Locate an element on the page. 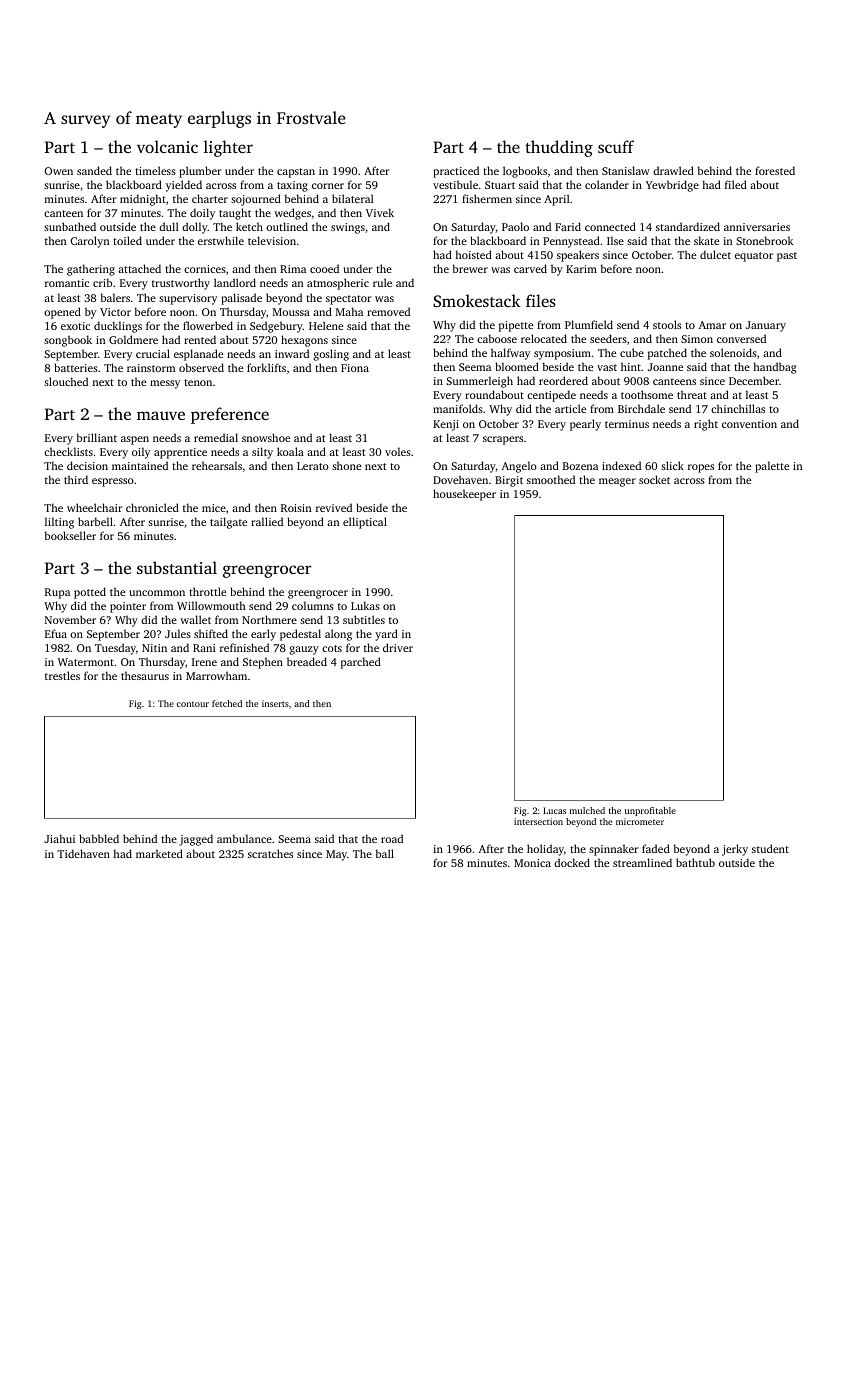 This page has height=1400, width=849. driver is located at coordinates (398, 647).
